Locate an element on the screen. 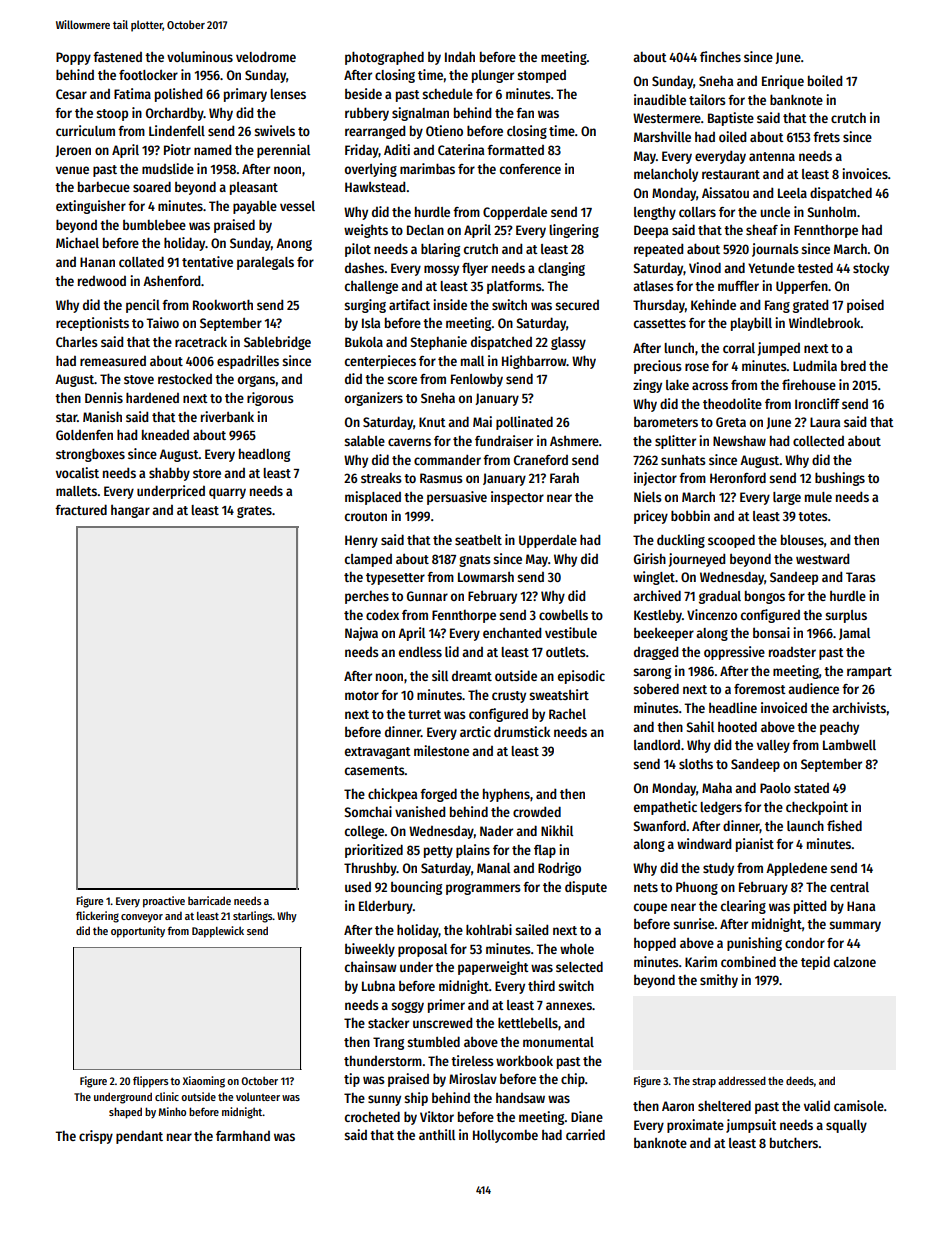  proactive is located at coordinates (164, 902).
